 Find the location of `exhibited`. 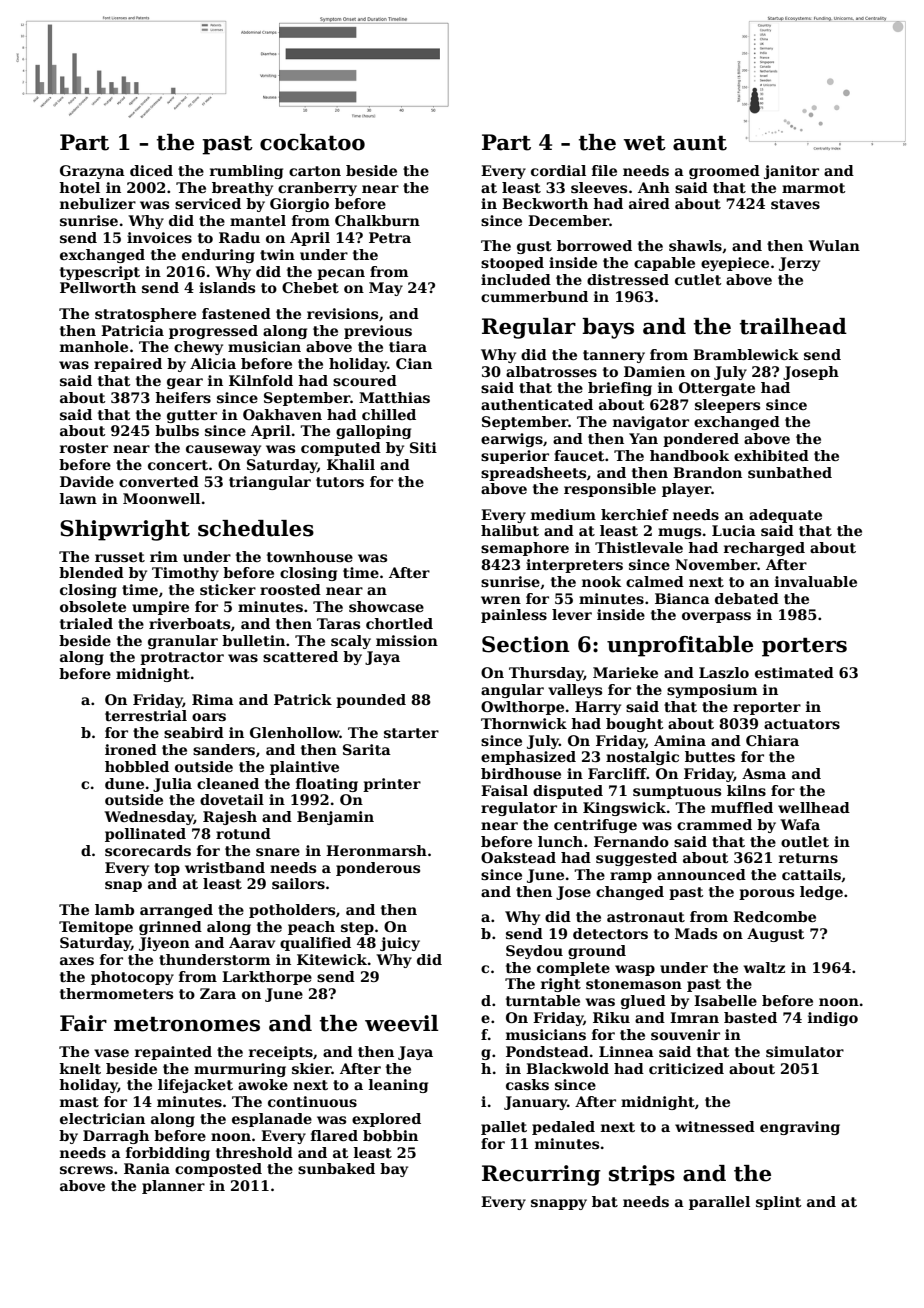

exhibited is located at coordinates (771, 455).
